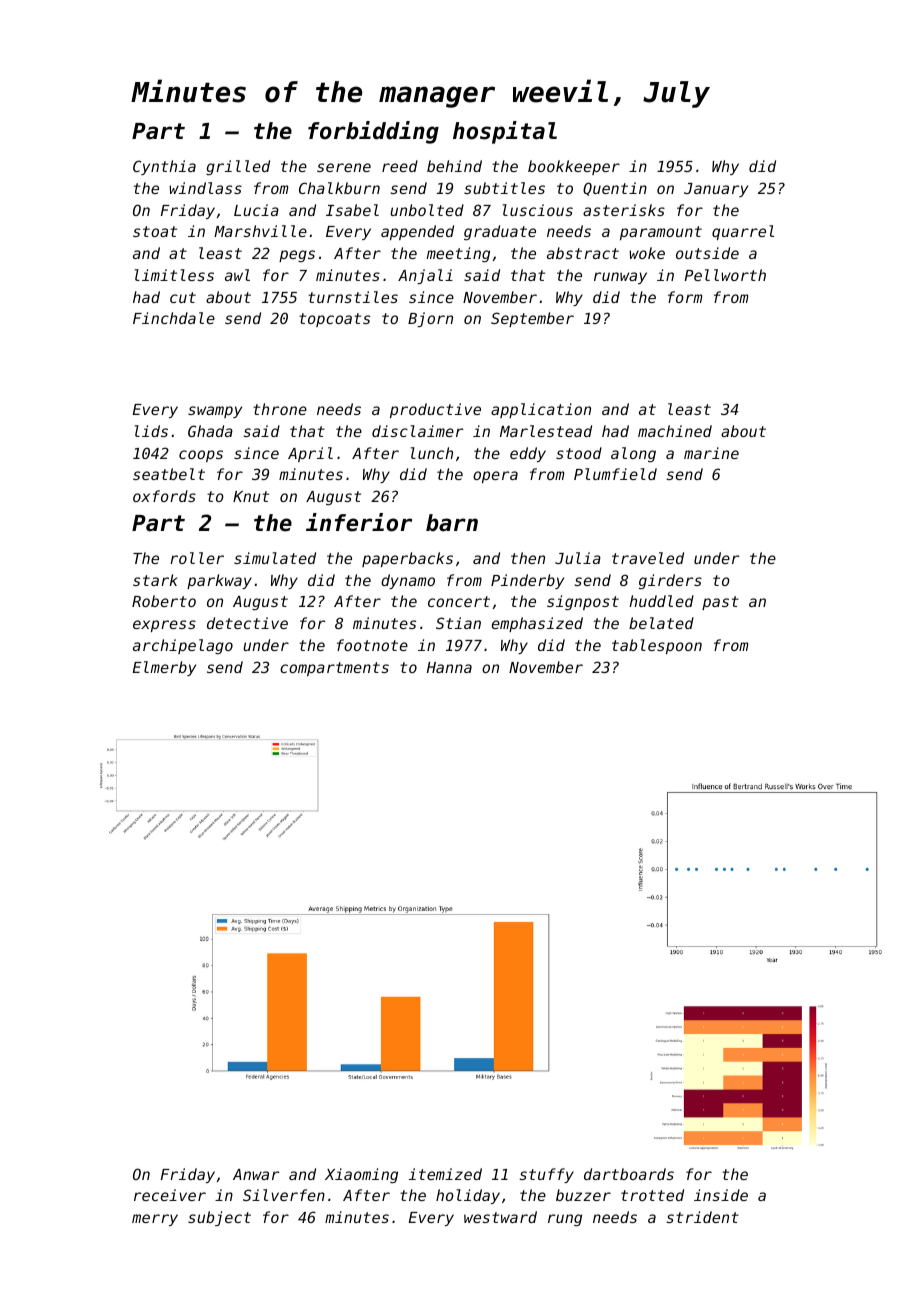 The width and height of the document is (924, 1314). Describe the element at coordinates (458, 623) in the document. I see `Stian` at that location.
